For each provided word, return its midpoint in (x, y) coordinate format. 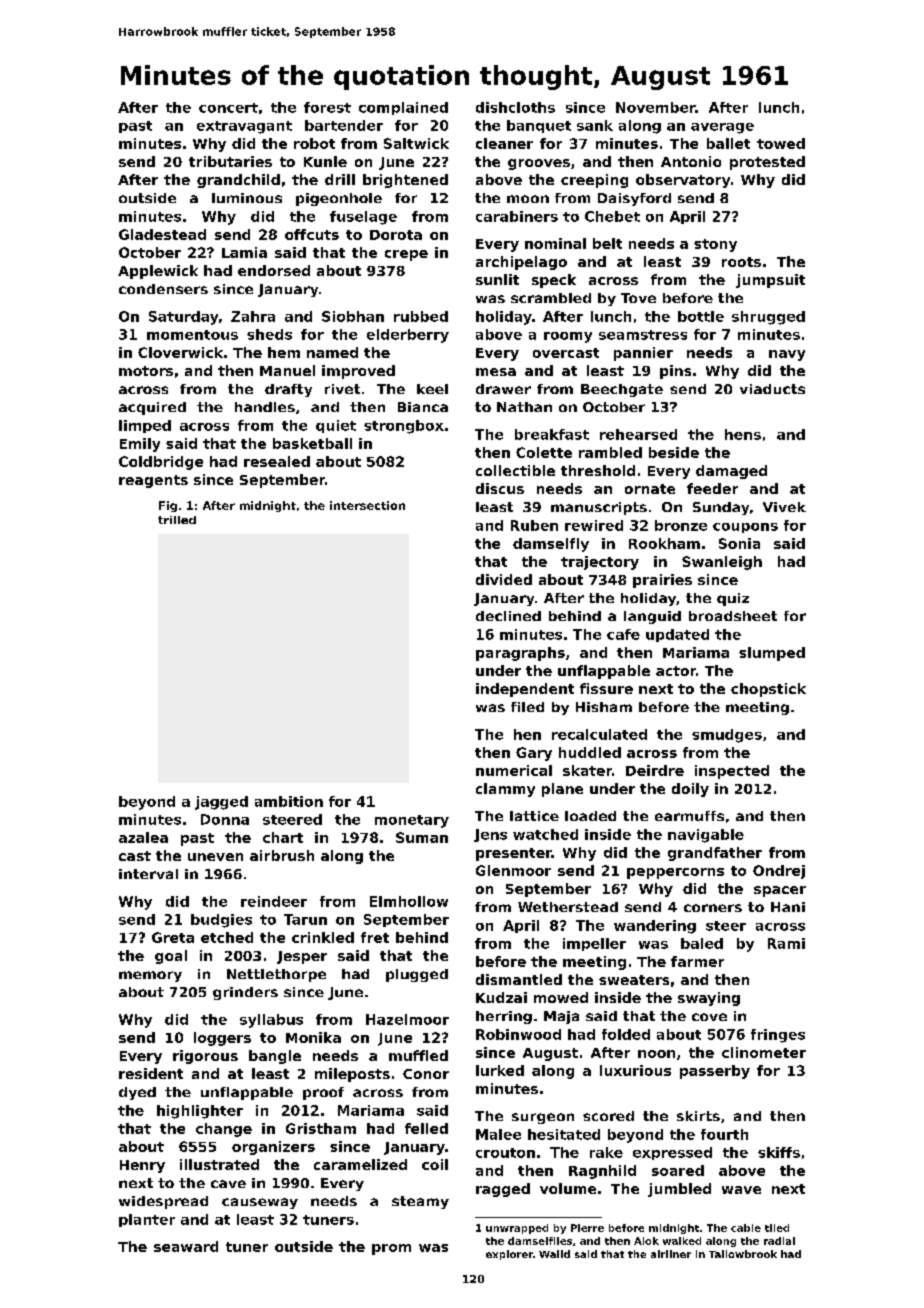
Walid (554, 1254)
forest (327, 107)
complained (403, 108)
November (655, 107)
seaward (186, 1246)
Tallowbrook (743, 1254)
